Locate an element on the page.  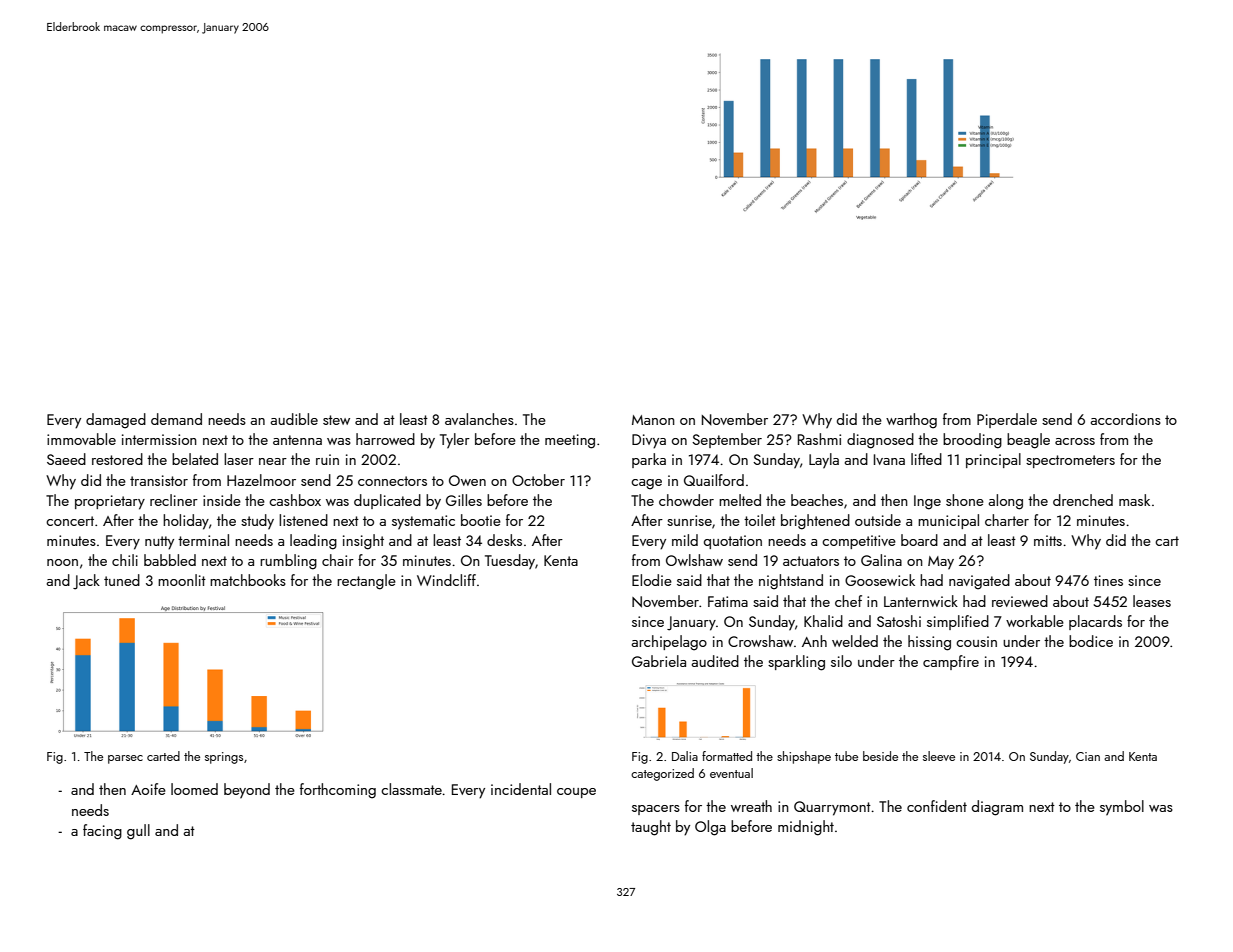
symbol is located at coordinates (1122, 808).
